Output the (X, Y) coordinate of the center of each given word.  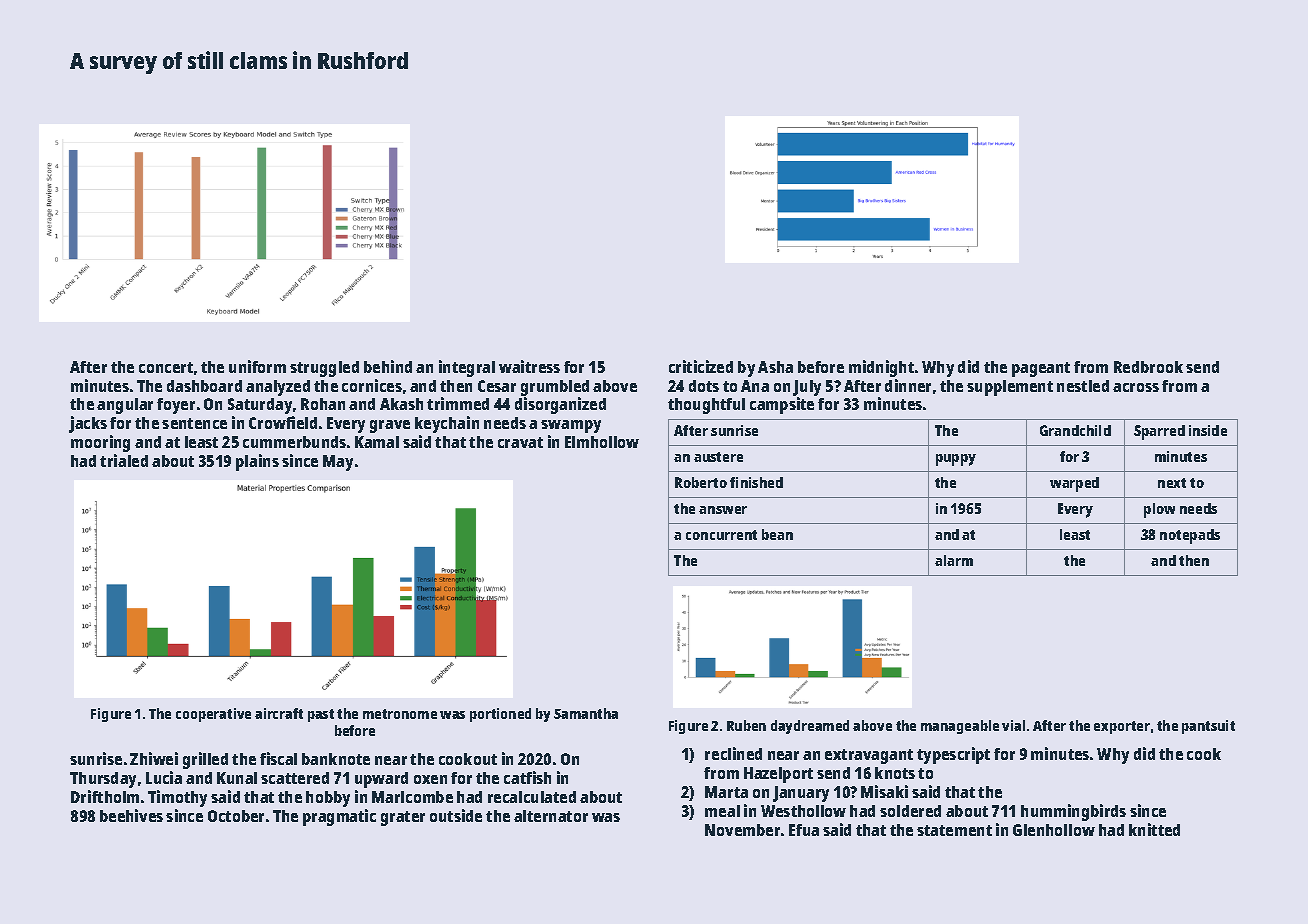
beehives (131, 815)
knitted (1154, 829)
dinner (908, 385)
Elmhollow (602, 442)
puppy (956, 460)
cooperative (213, 715)
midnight (881, 368)
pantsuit (1208, 727)
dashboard (204, 386)
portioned (500, 715)
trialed (124, 460)
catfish (527, 777)
